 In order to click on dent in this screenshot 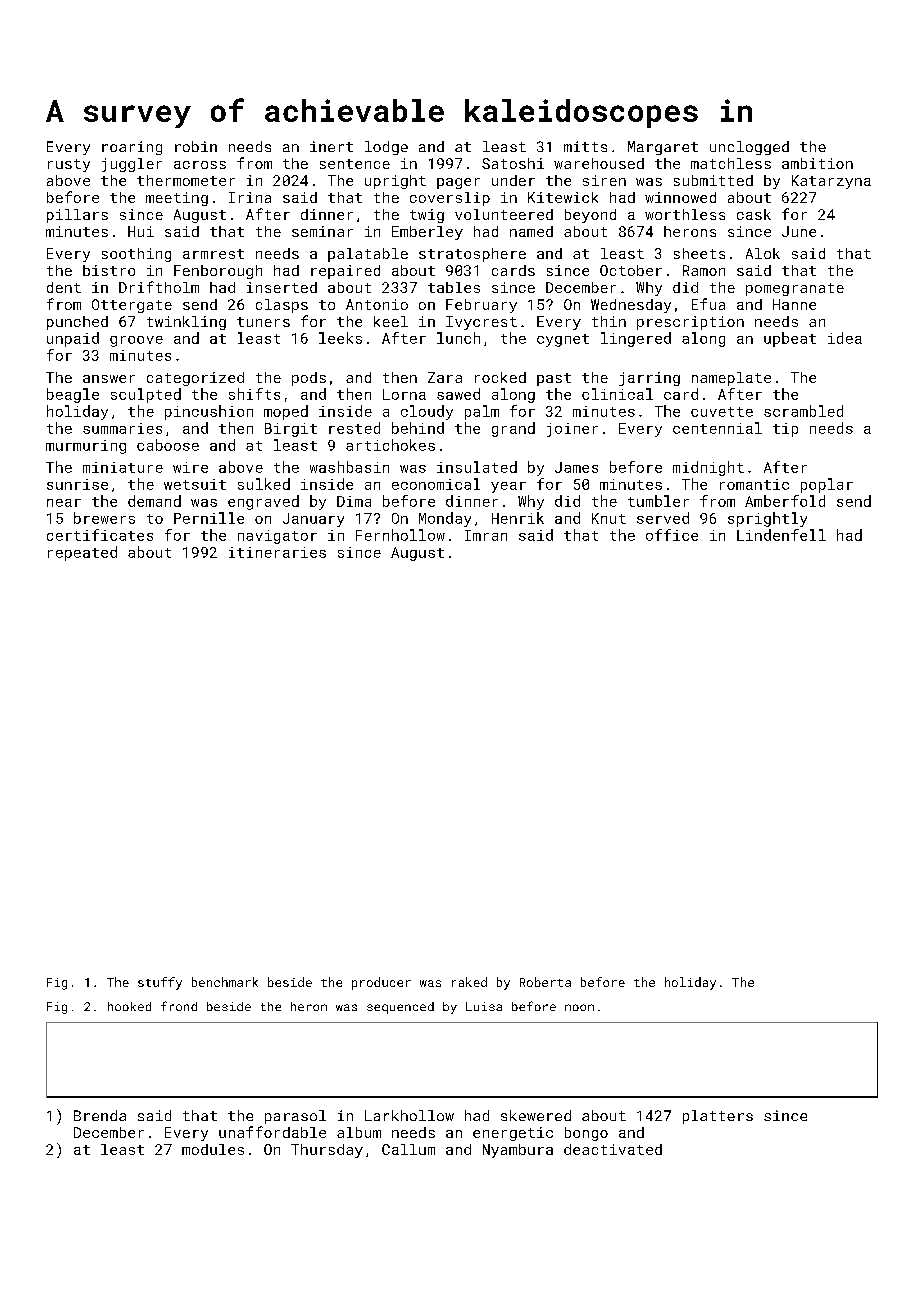, I will do `click(64, 287)`.
